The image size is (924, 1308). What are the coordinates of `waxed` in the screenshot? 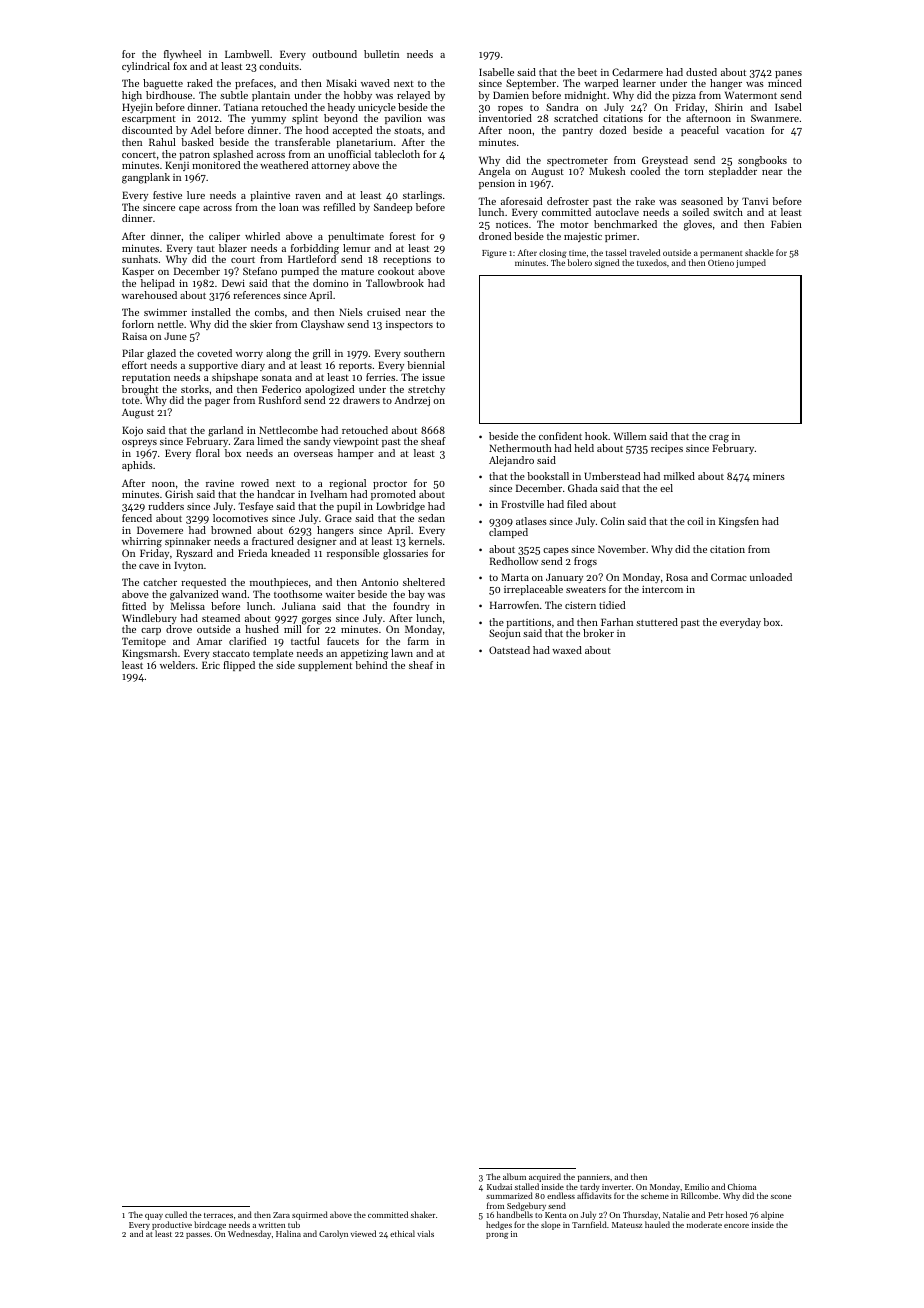 It's located at (567, 650).
